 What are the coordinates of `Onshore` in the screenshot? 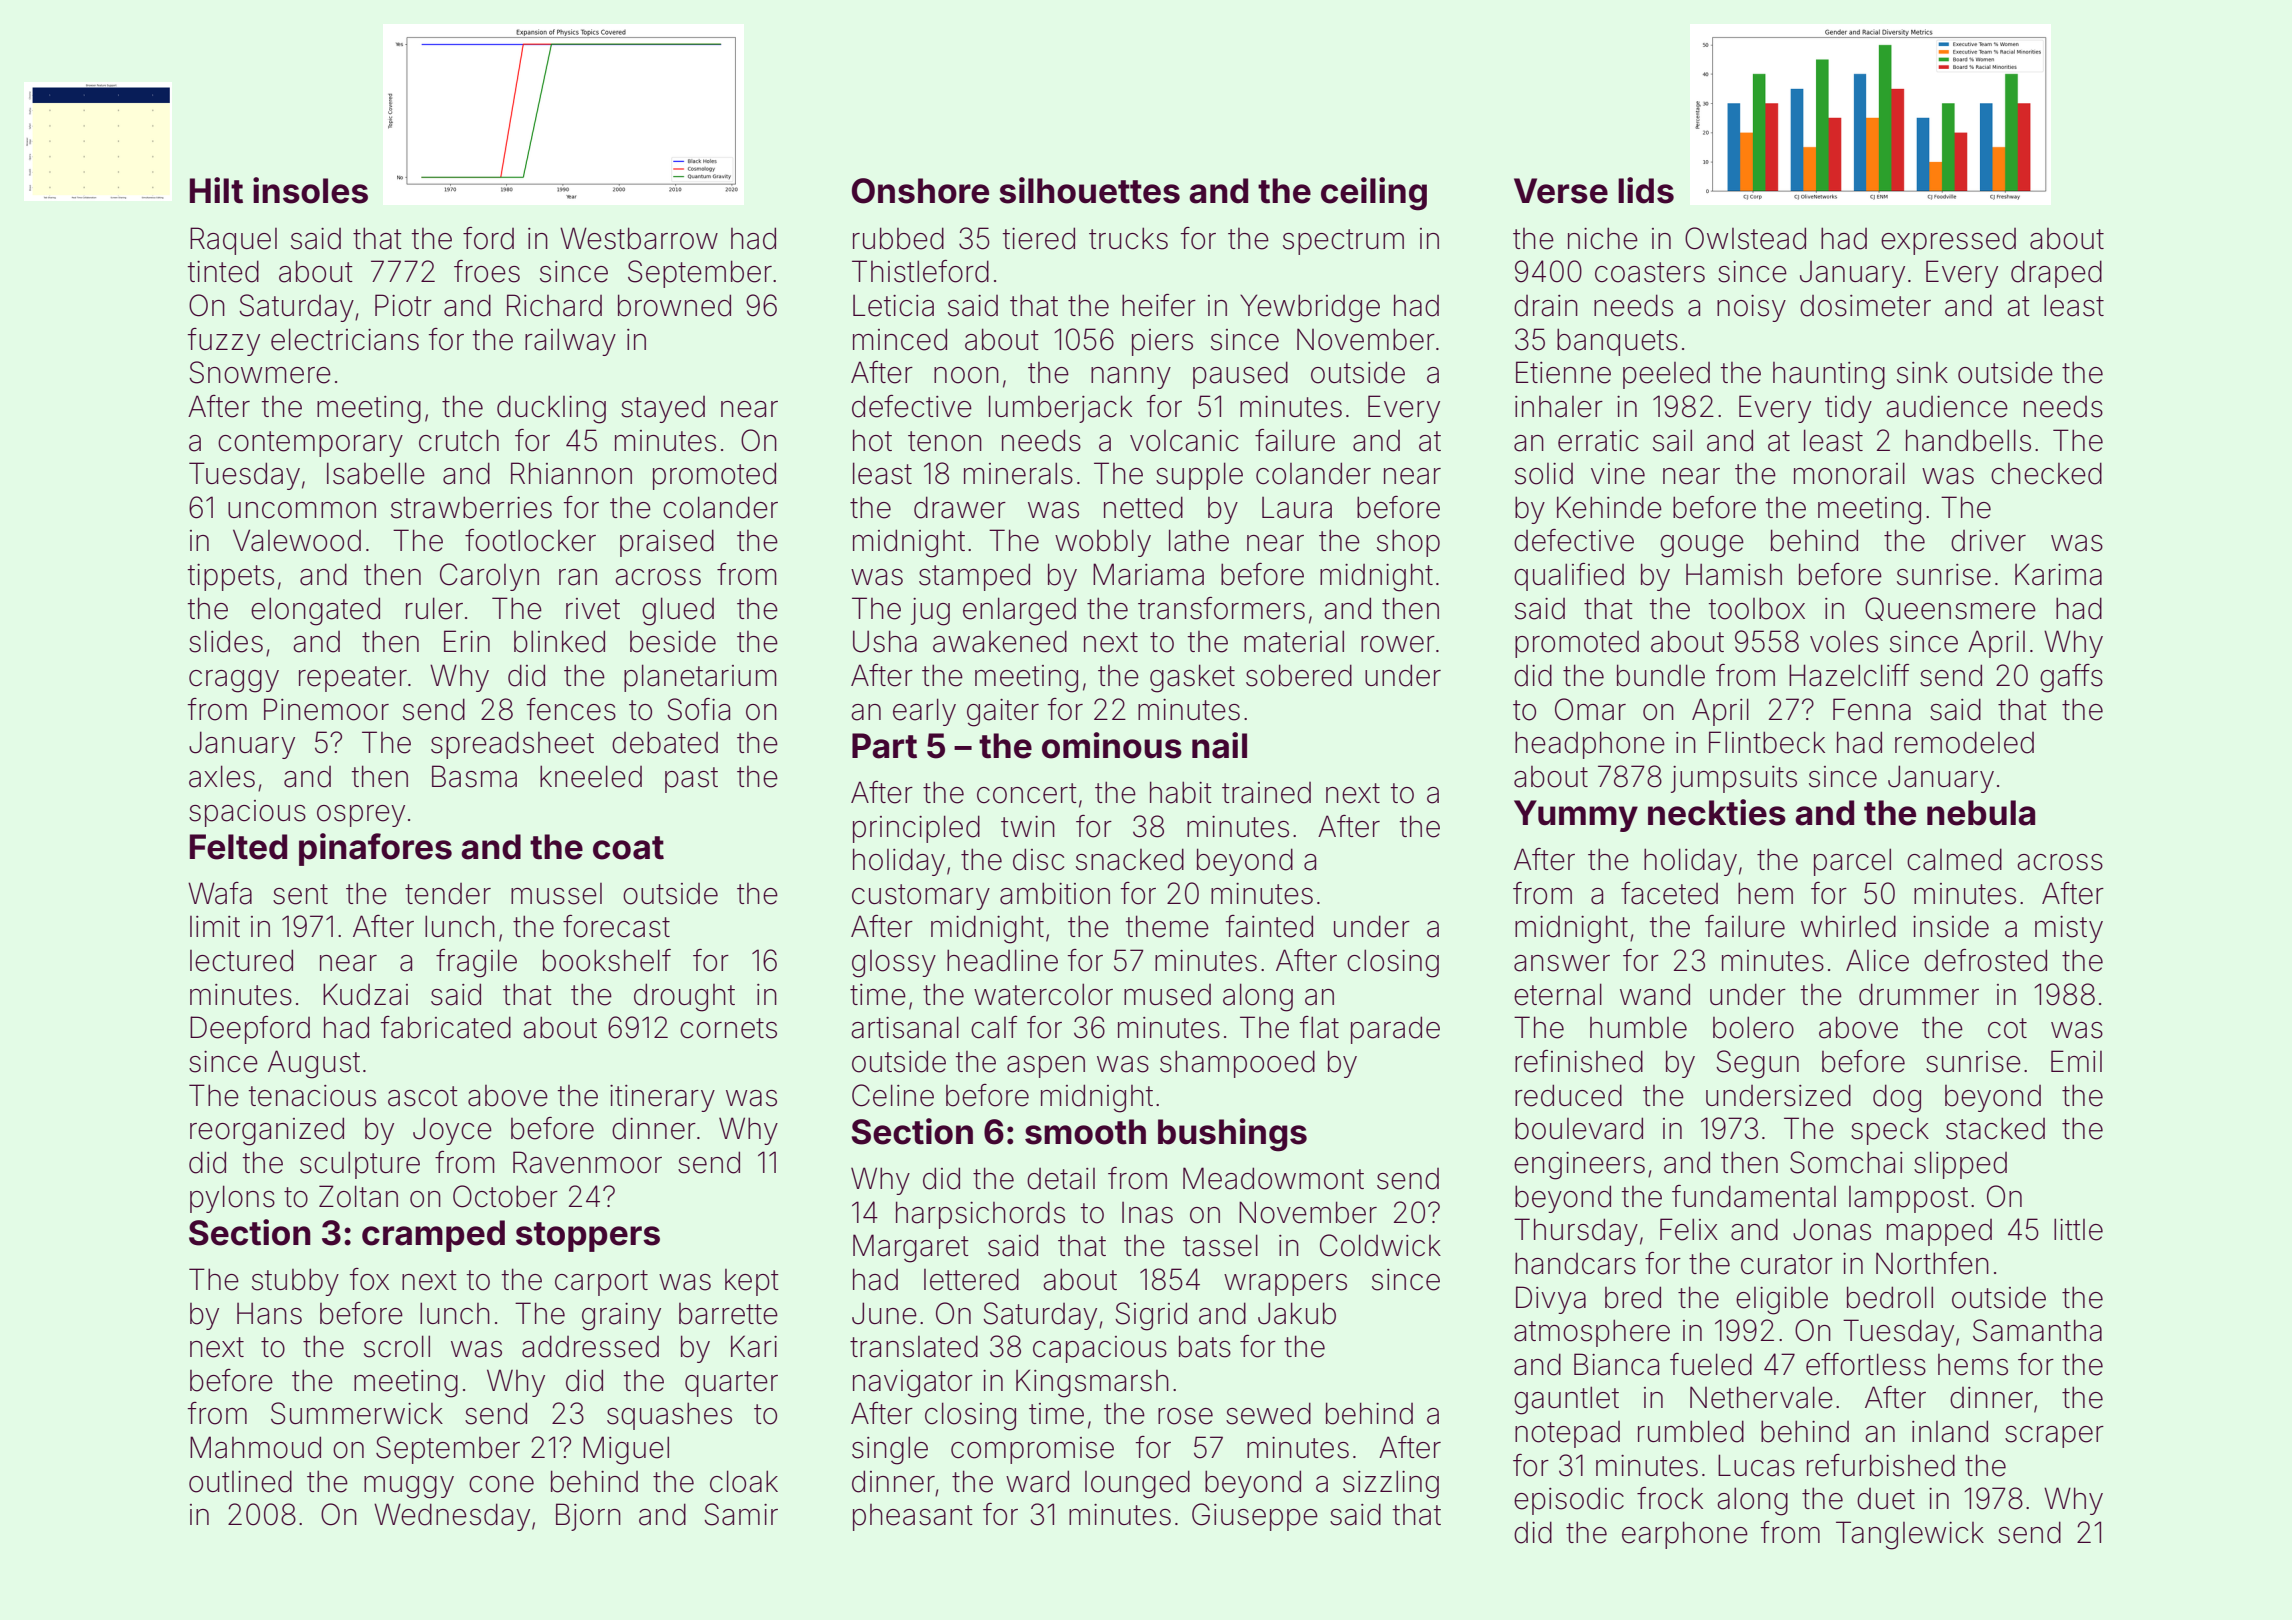 It's located at (920, 191).
